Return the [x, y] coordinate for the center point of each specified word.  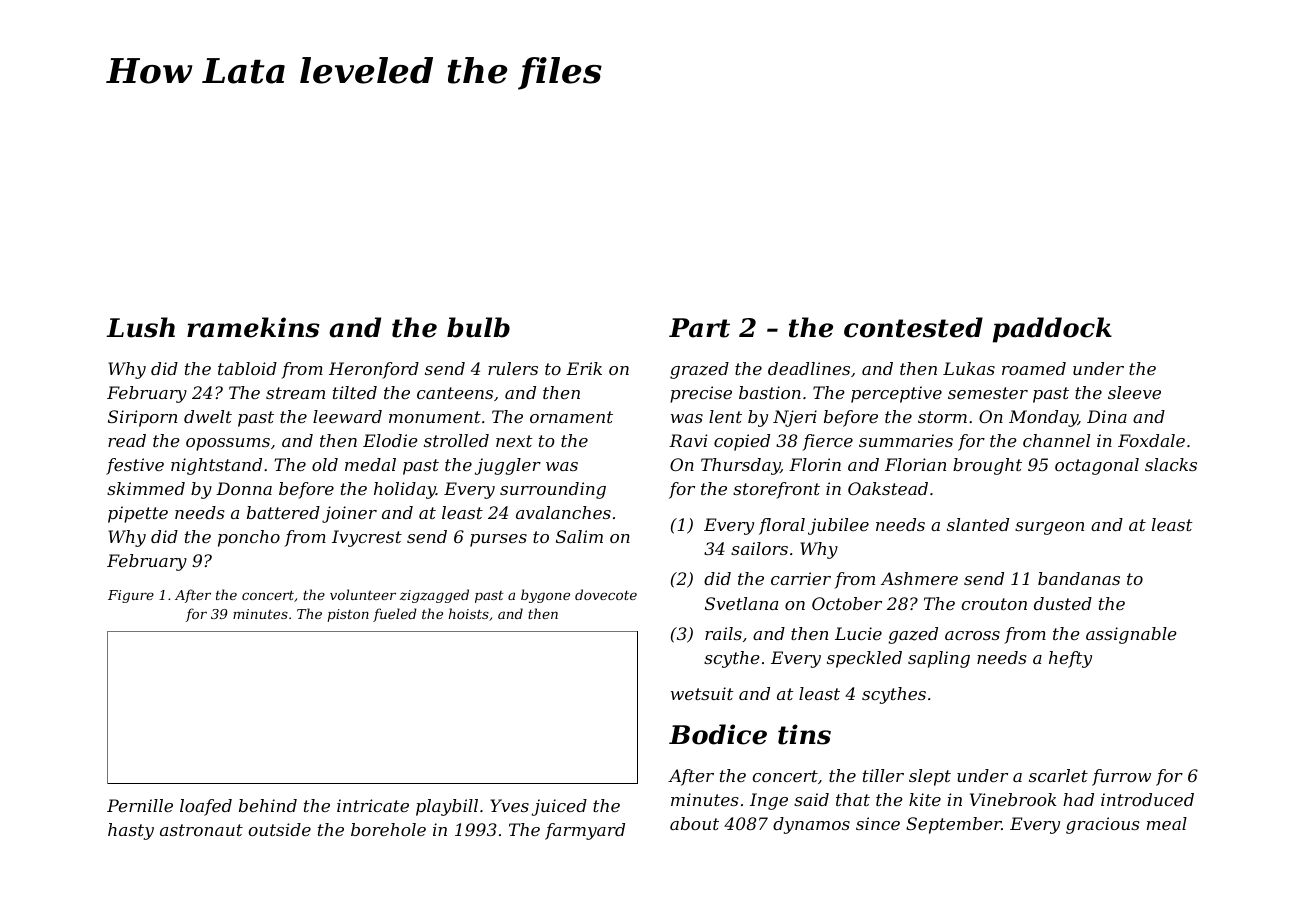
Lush [140, 327]
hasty [131, 831]
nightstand [216, 466]
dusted [1063, 603]
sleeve [1134, 392]
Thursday [741, 466]
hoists [469, 613]
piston [348, 615]
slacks [1171, 464]
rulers [513, 368]
